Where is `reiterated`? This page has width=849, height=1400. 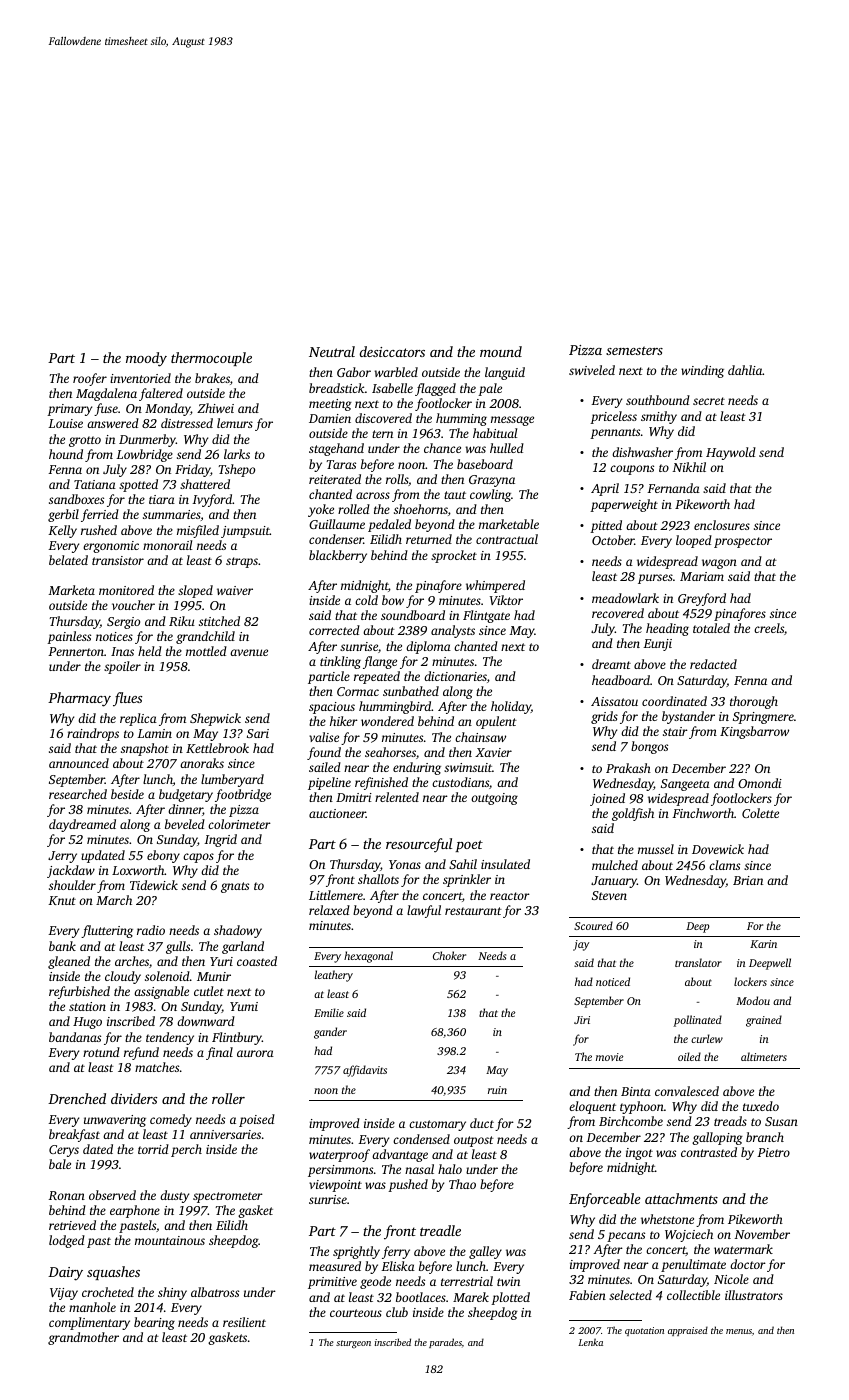
reiterated is located at coordinates (335, 479).
